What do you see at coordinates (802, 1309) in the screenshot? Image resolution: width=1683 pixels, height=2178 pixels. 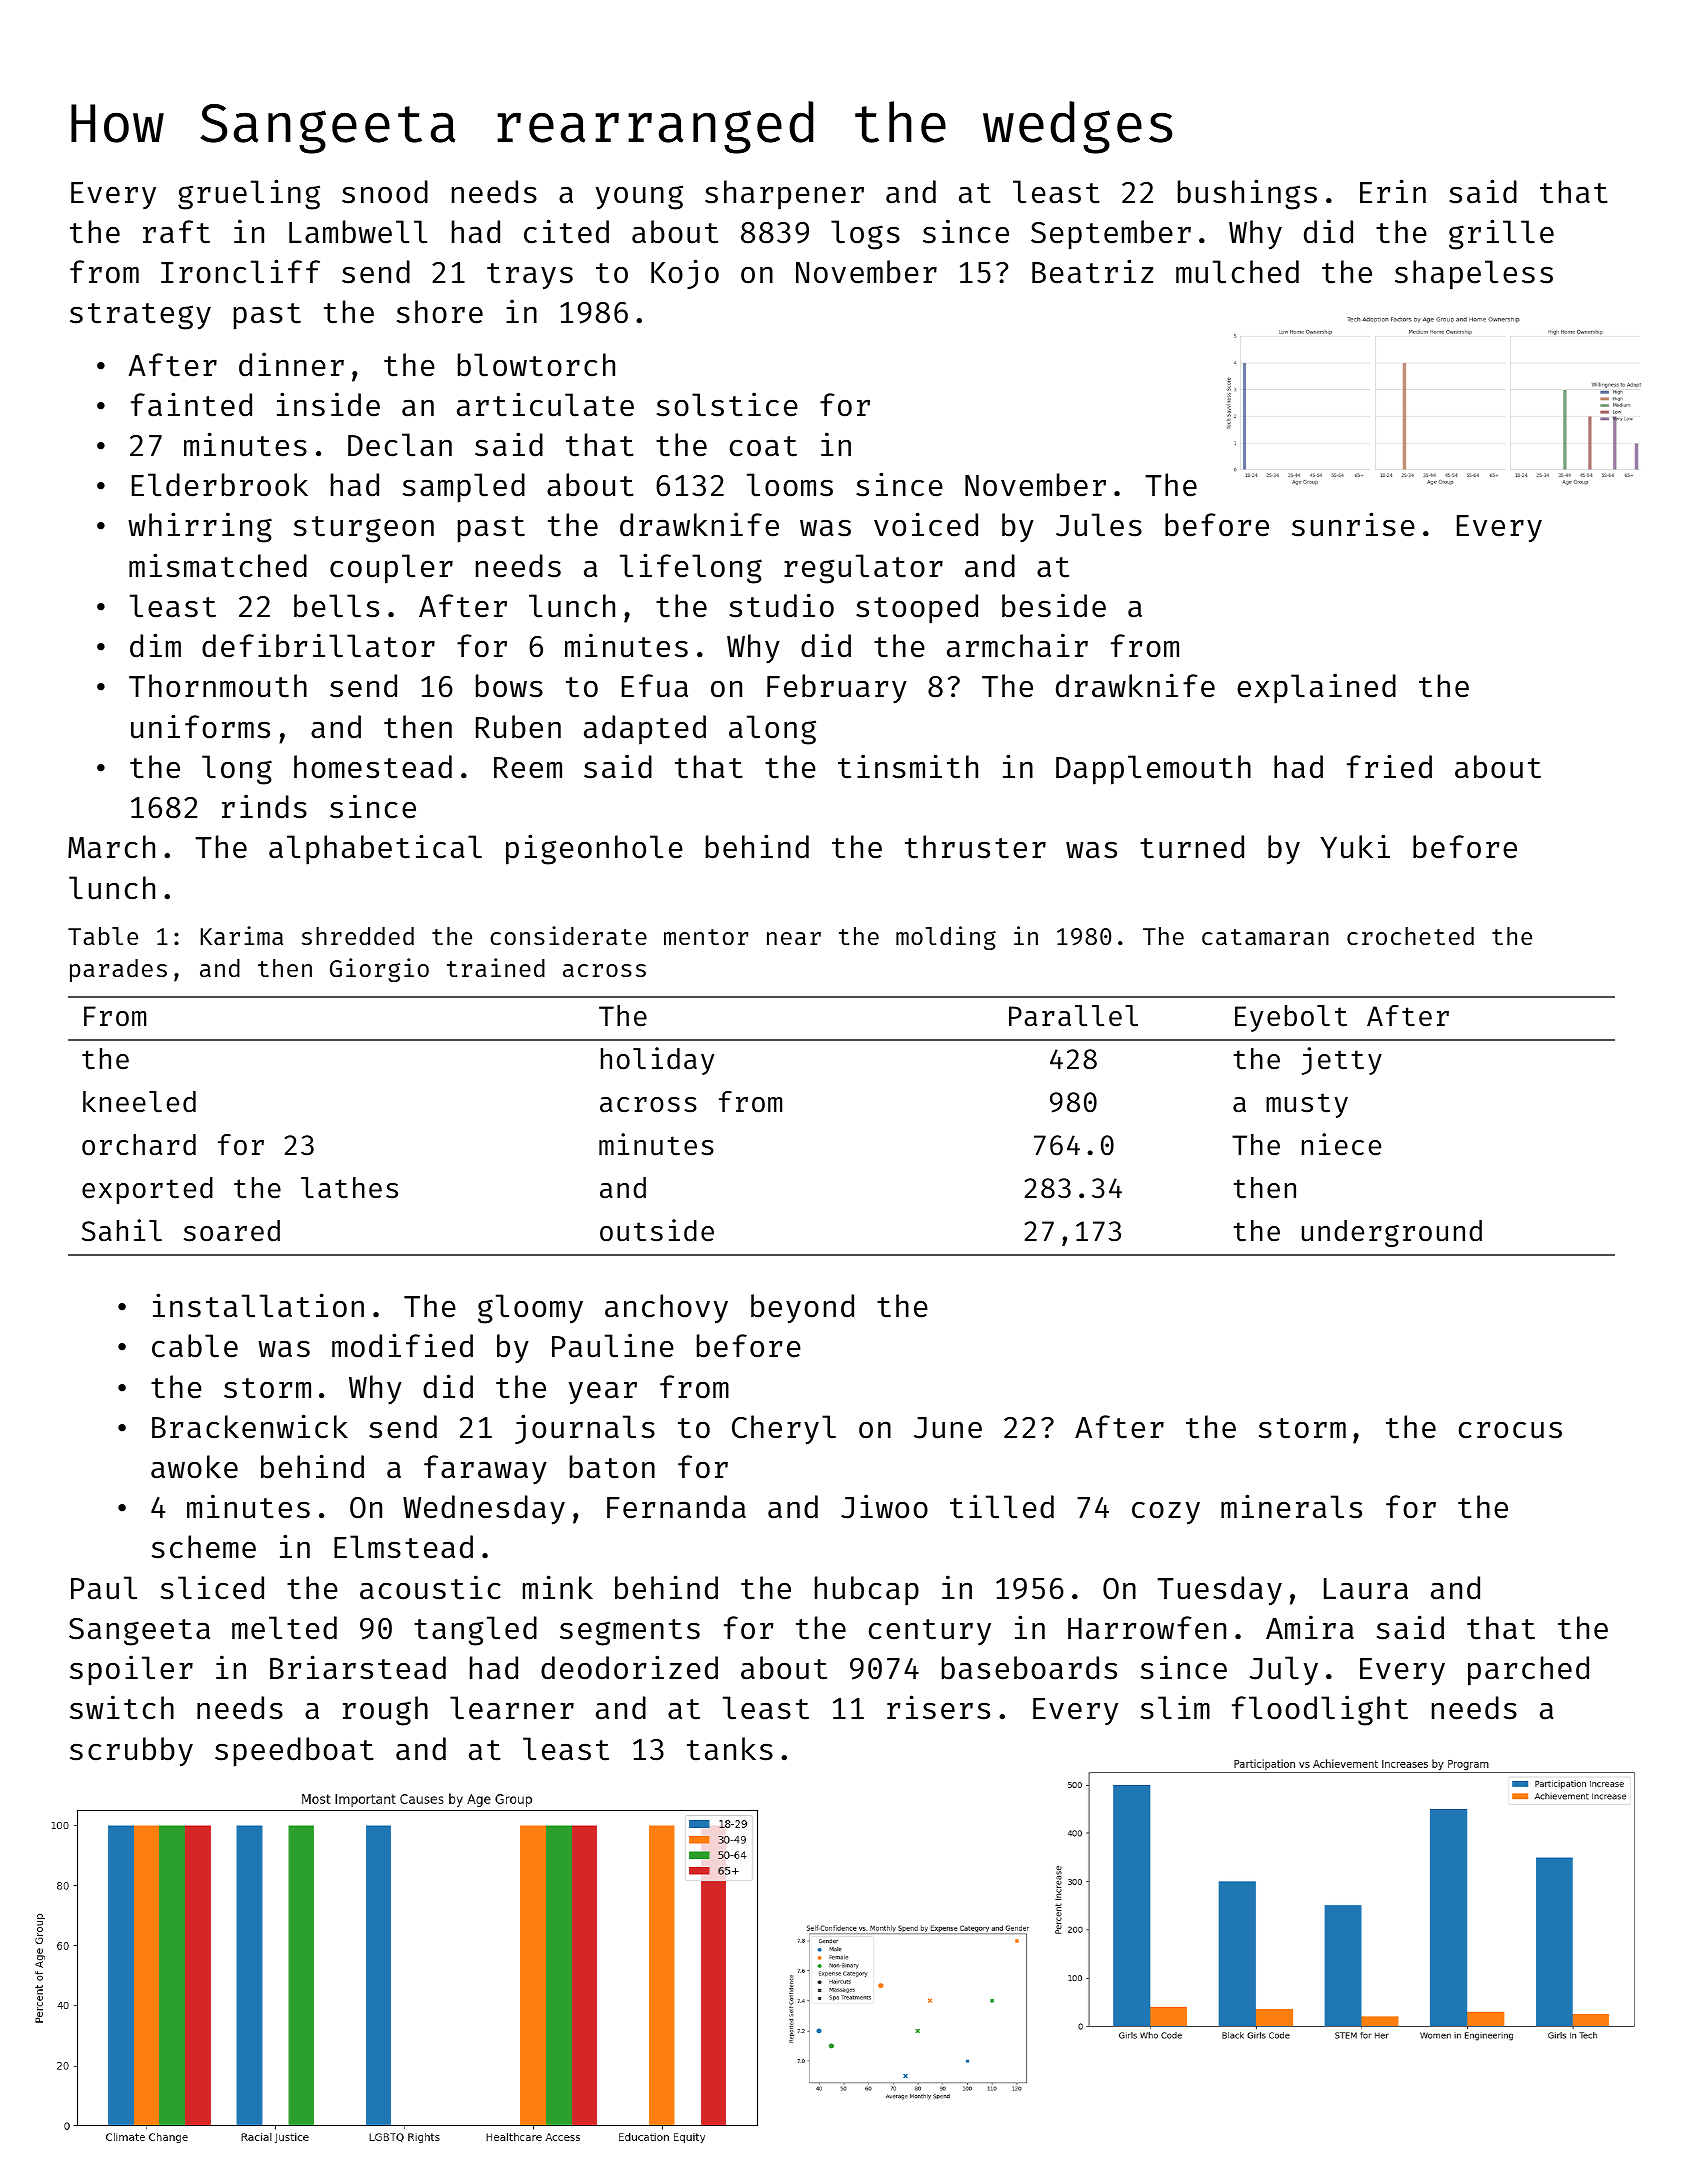 I see `beyond` at bounding box center [802, 1309].
